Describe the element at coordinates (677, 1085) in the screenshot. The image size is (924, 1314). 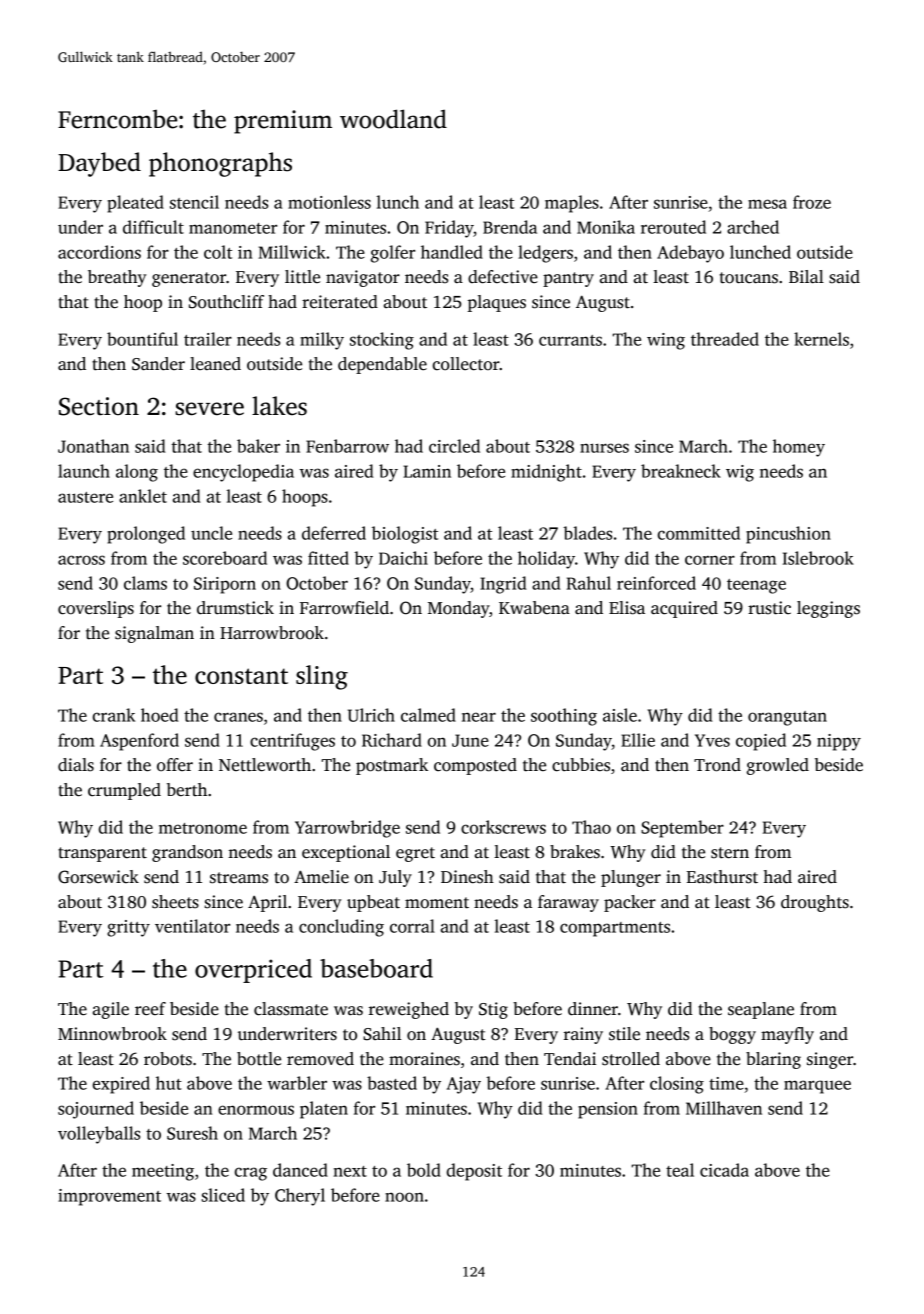
I see `closing` at that location.
